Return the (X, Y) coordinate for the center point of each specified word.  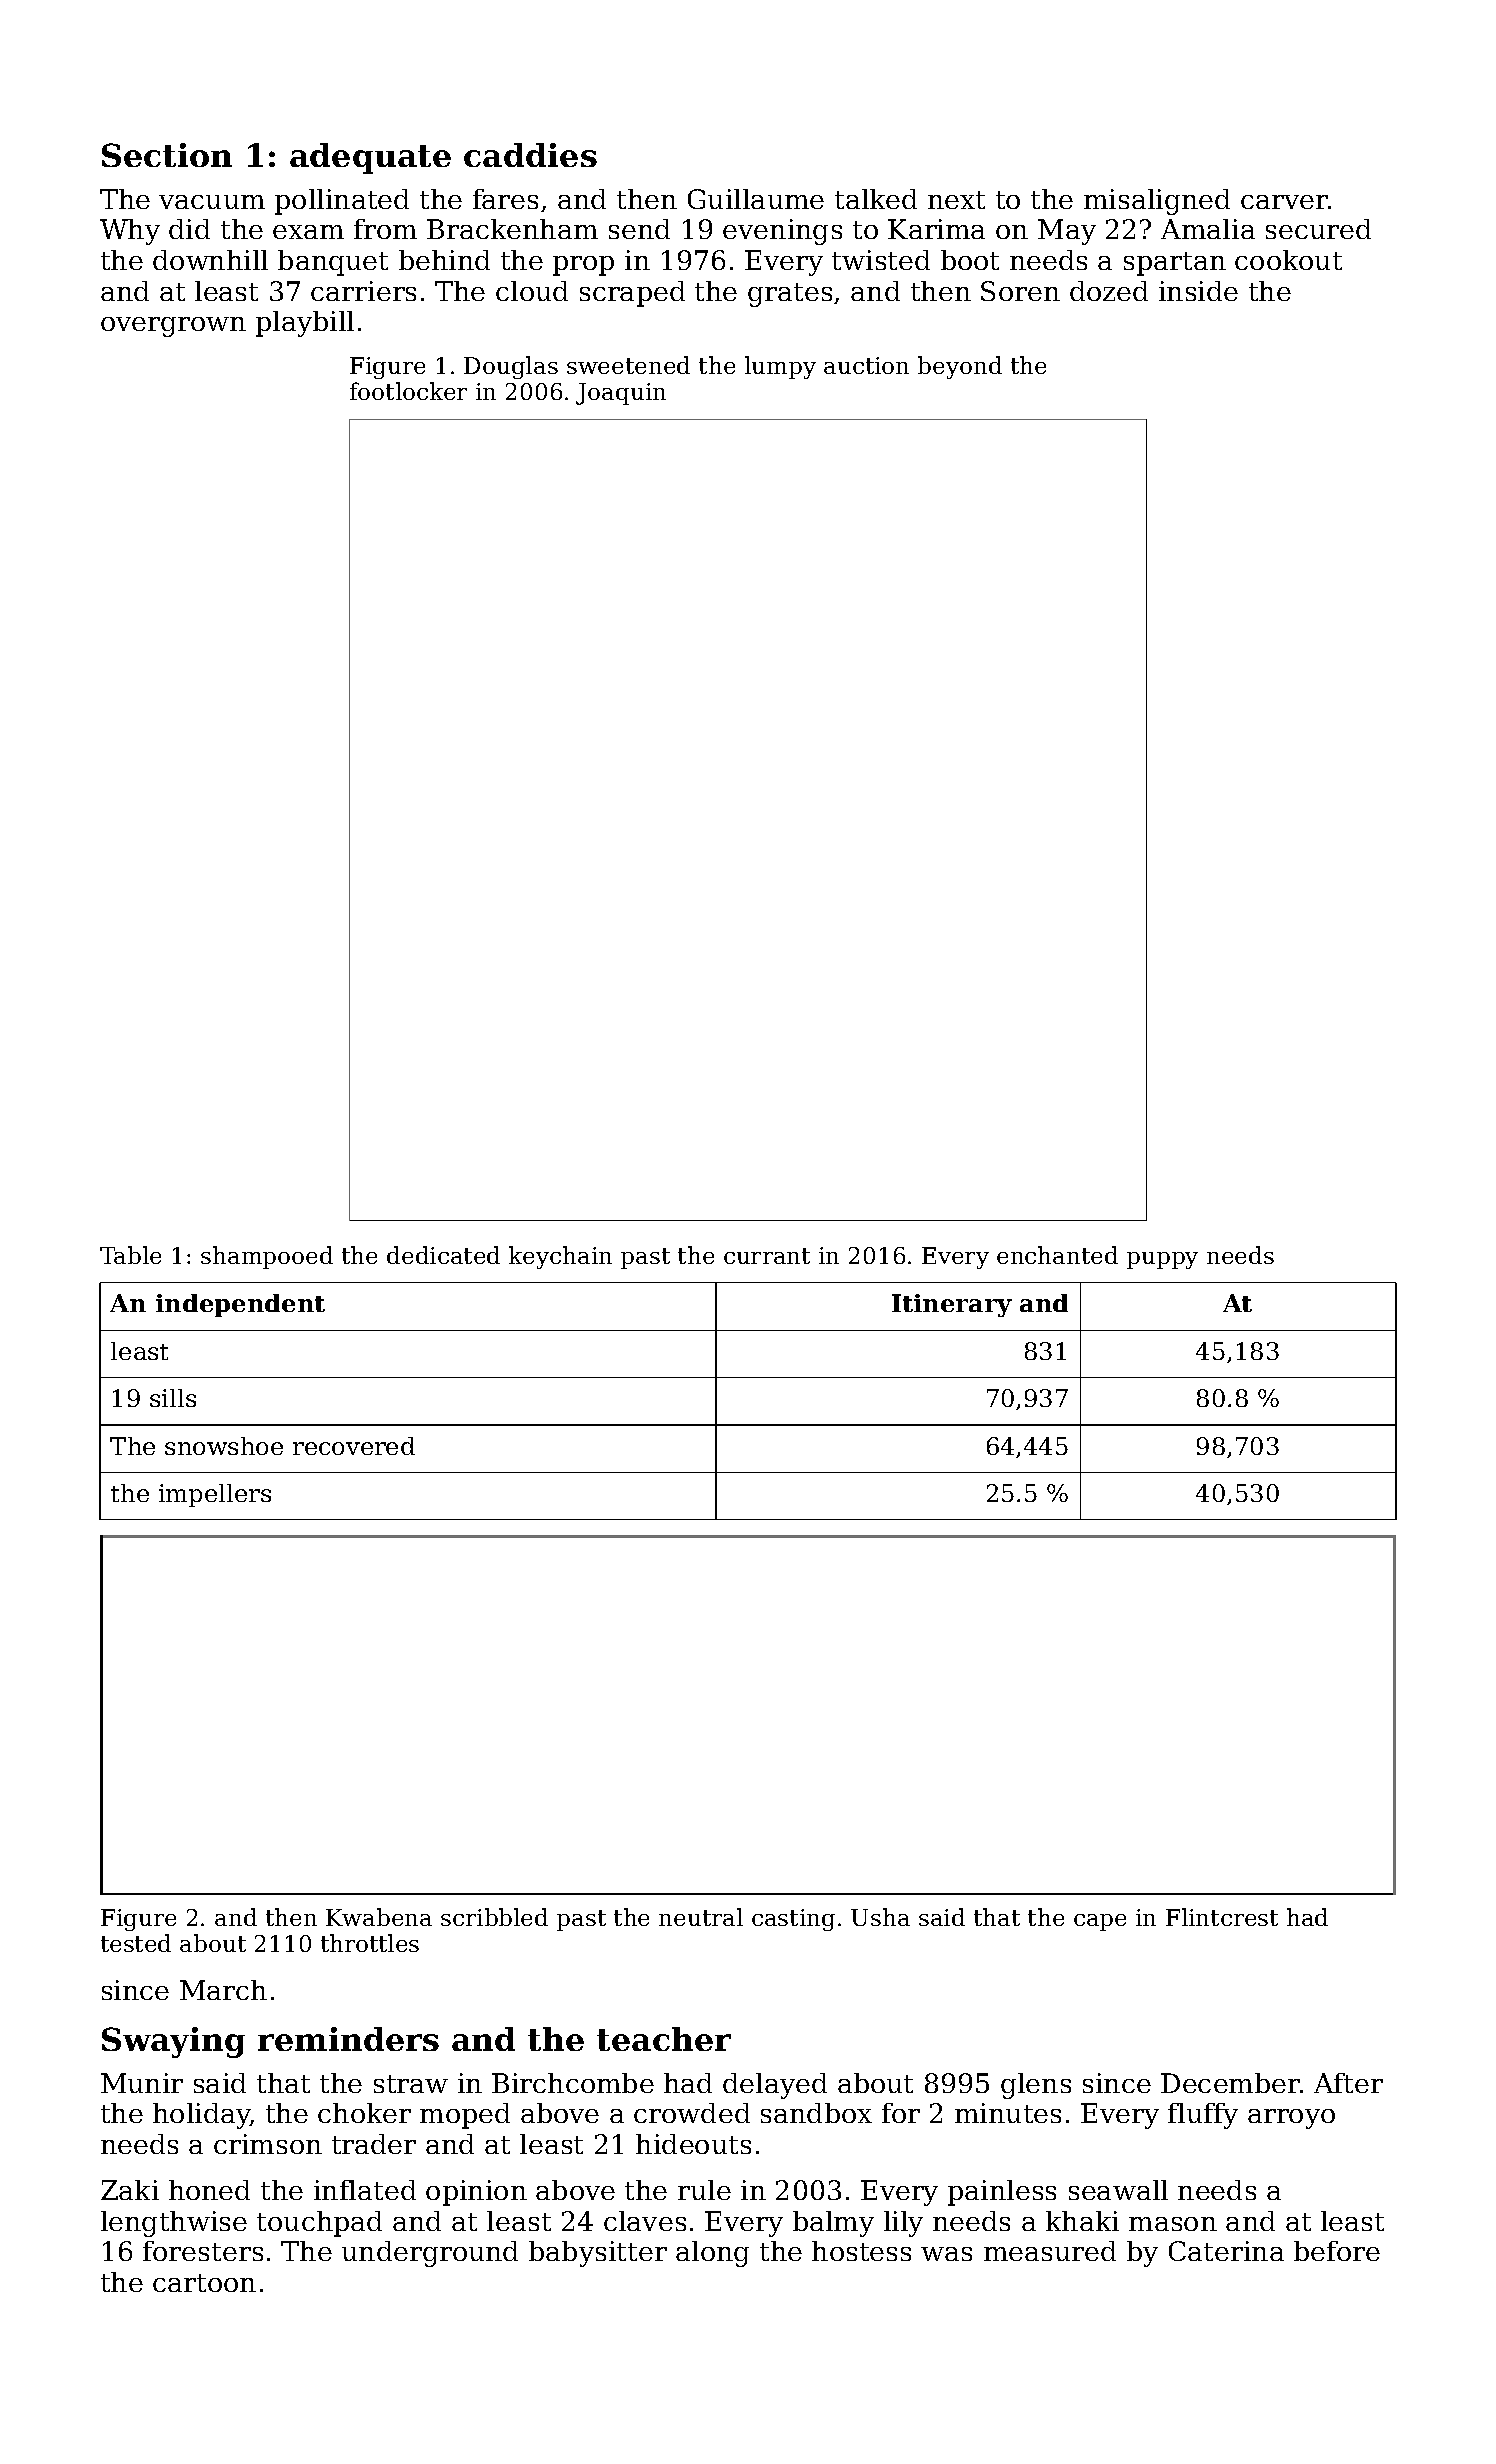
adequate (370, 158)
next (956, 200)
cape (1100, 1922)
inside (1198, 291)
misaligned (1157, 202)
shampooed (267, 1257)
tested (136, 1943)
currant (767, 1256)
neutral (701, 1917)
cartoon (204, 2283)
